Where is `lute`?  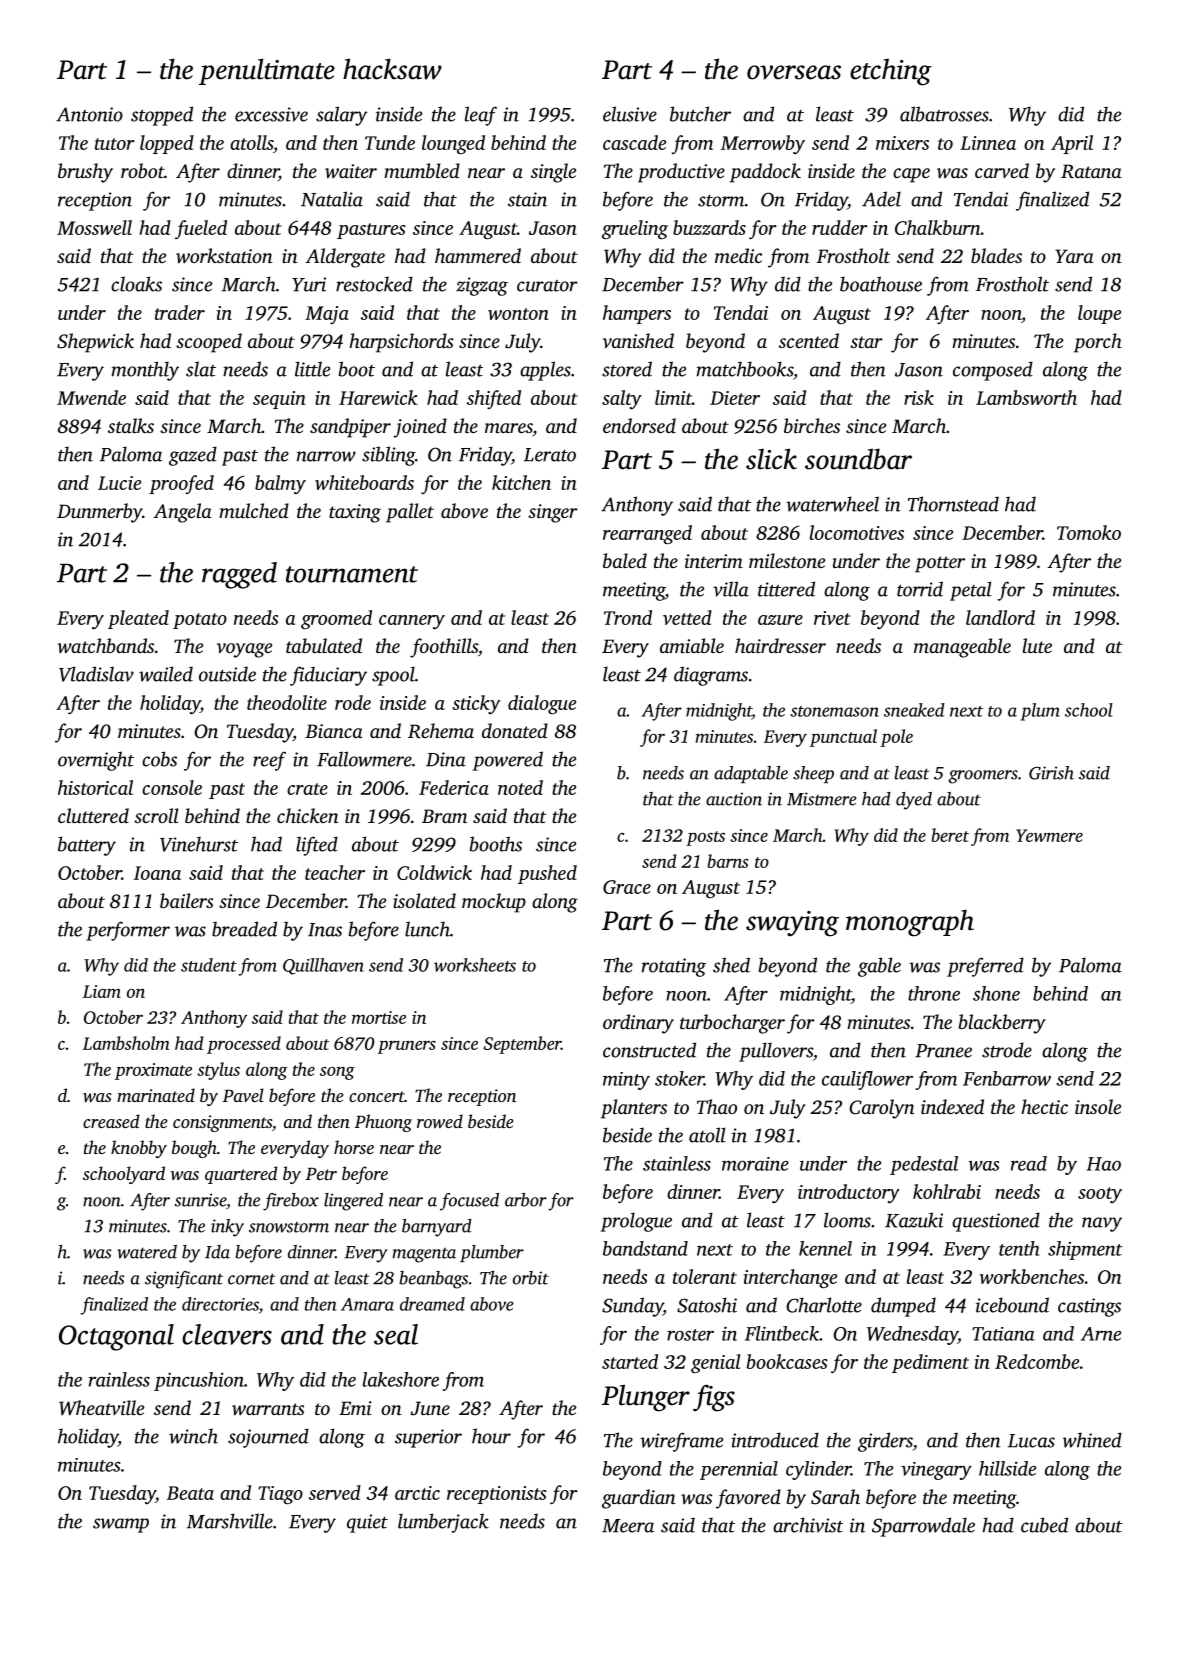 lute is located at coordinates (1037, 645).
